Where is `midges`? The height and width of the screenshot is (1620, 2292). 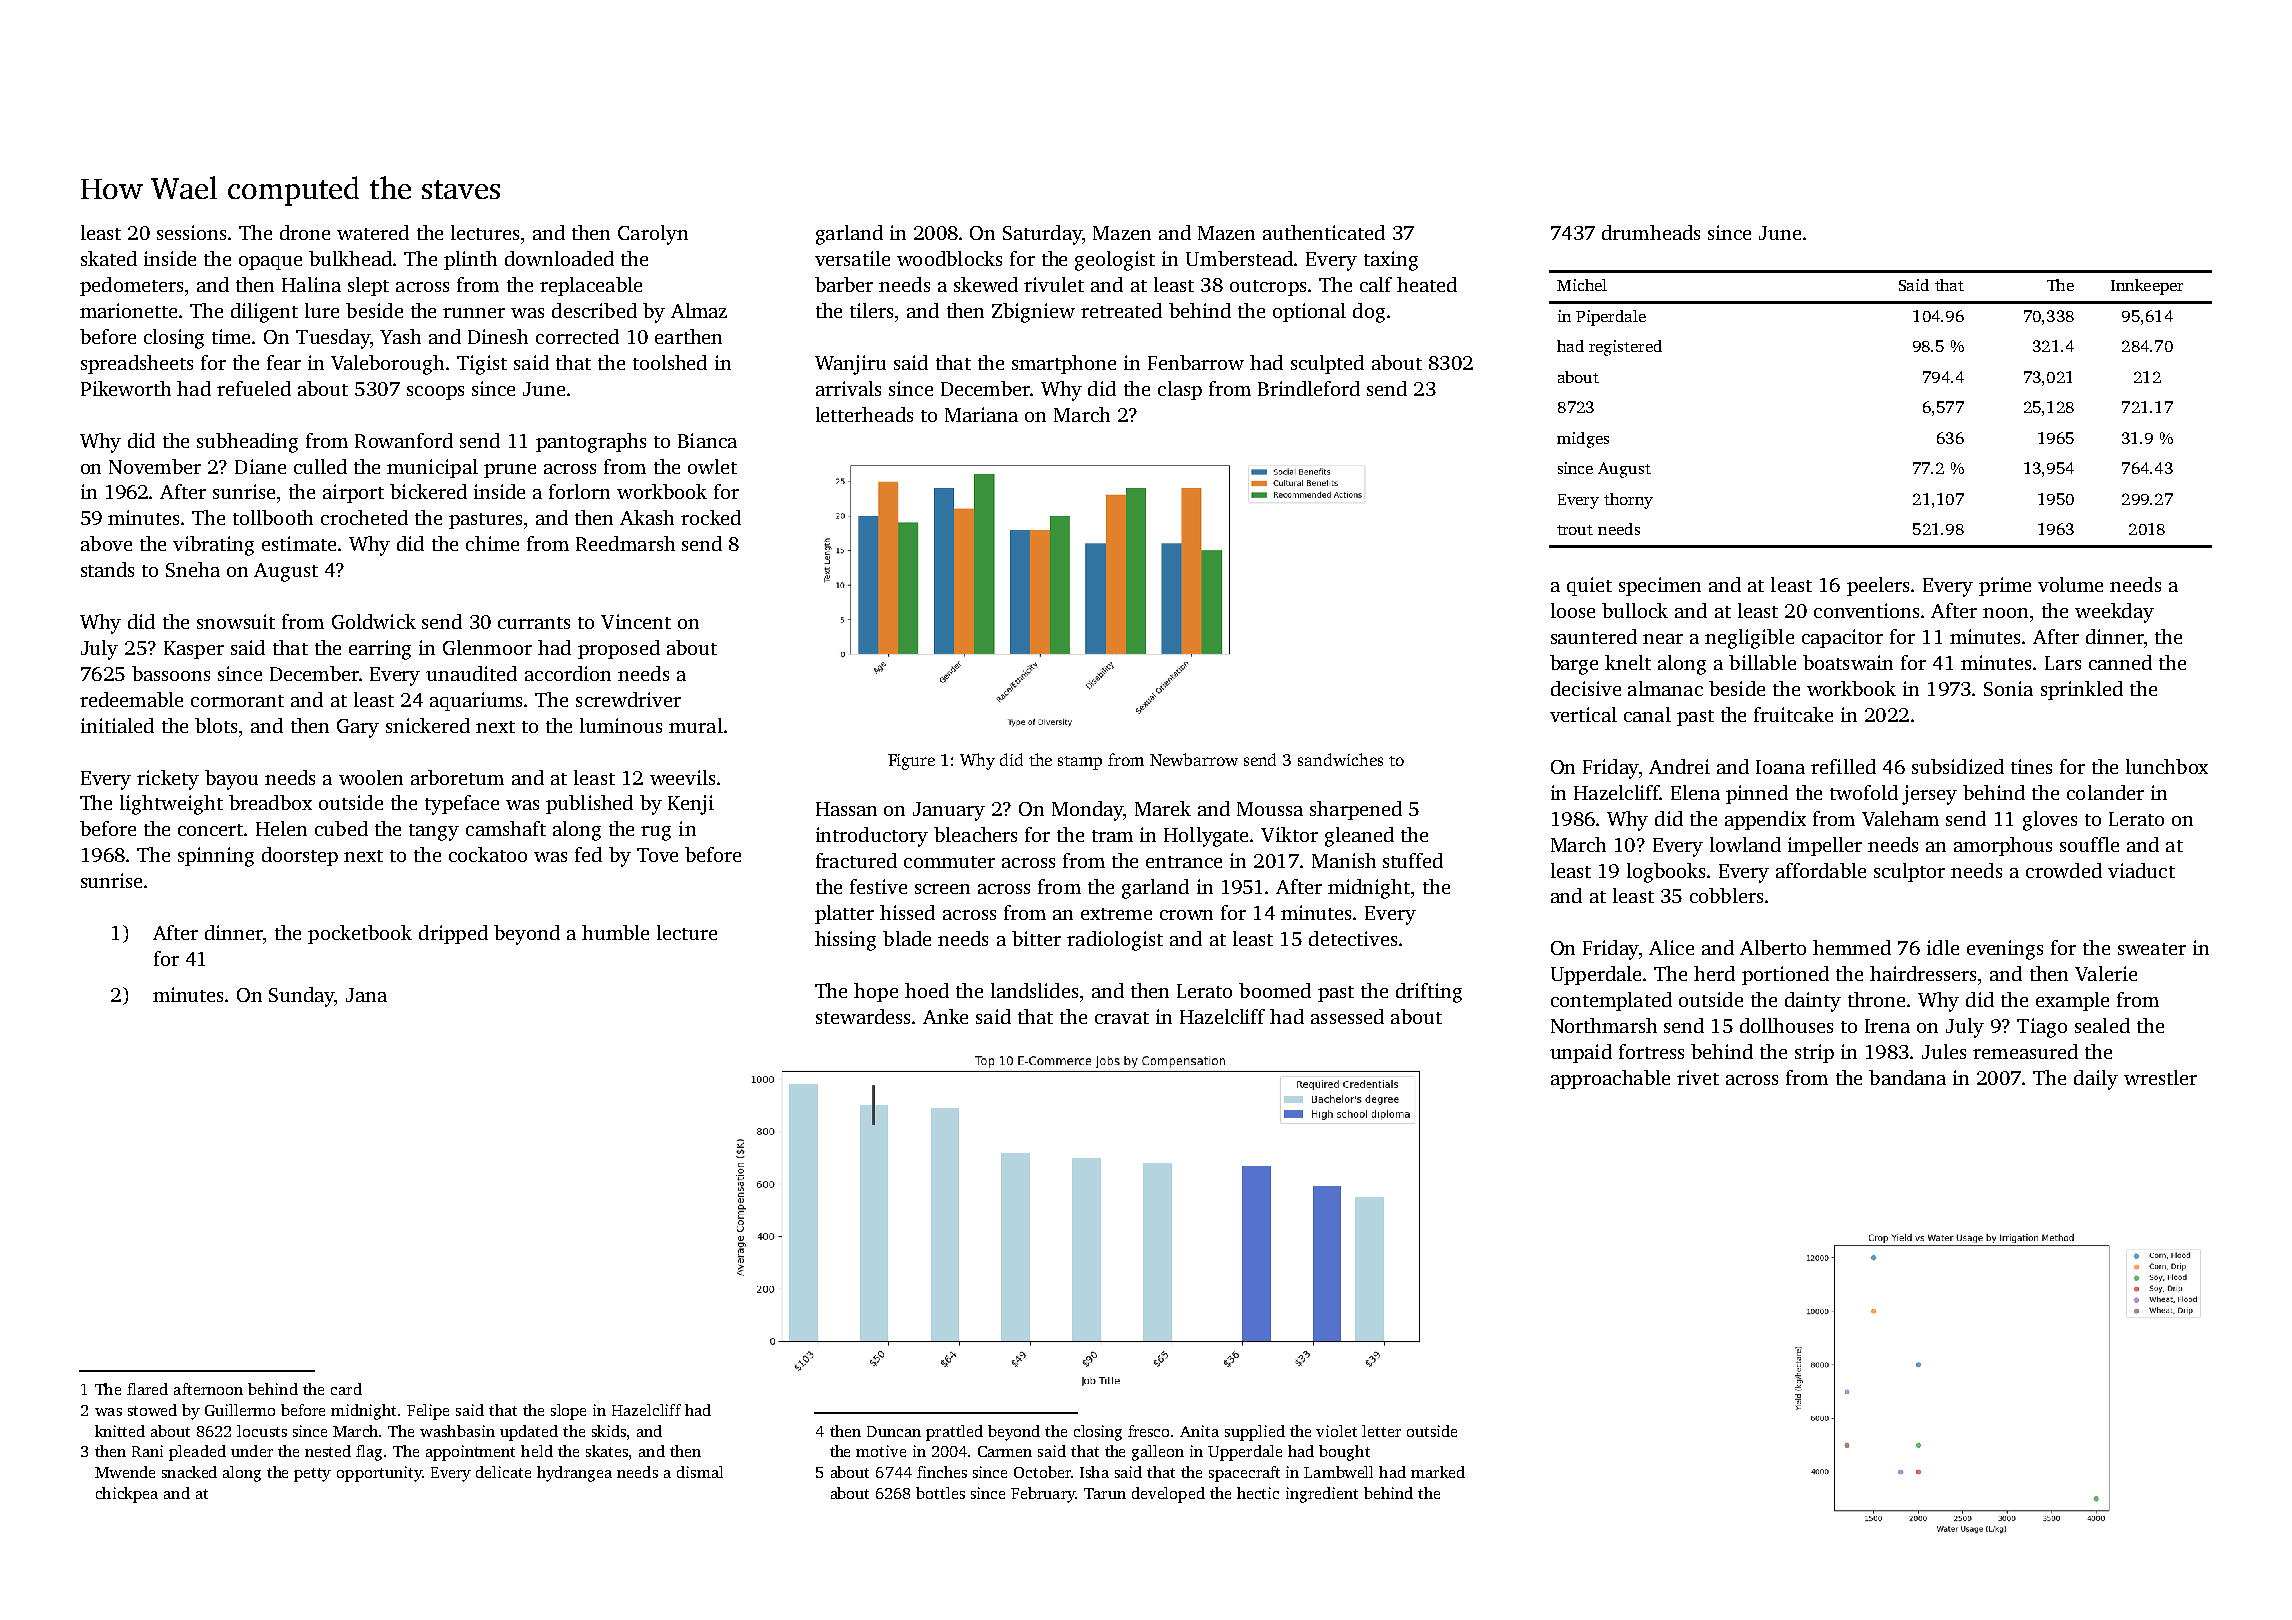 midges is located at coordinates (1583, 440).
